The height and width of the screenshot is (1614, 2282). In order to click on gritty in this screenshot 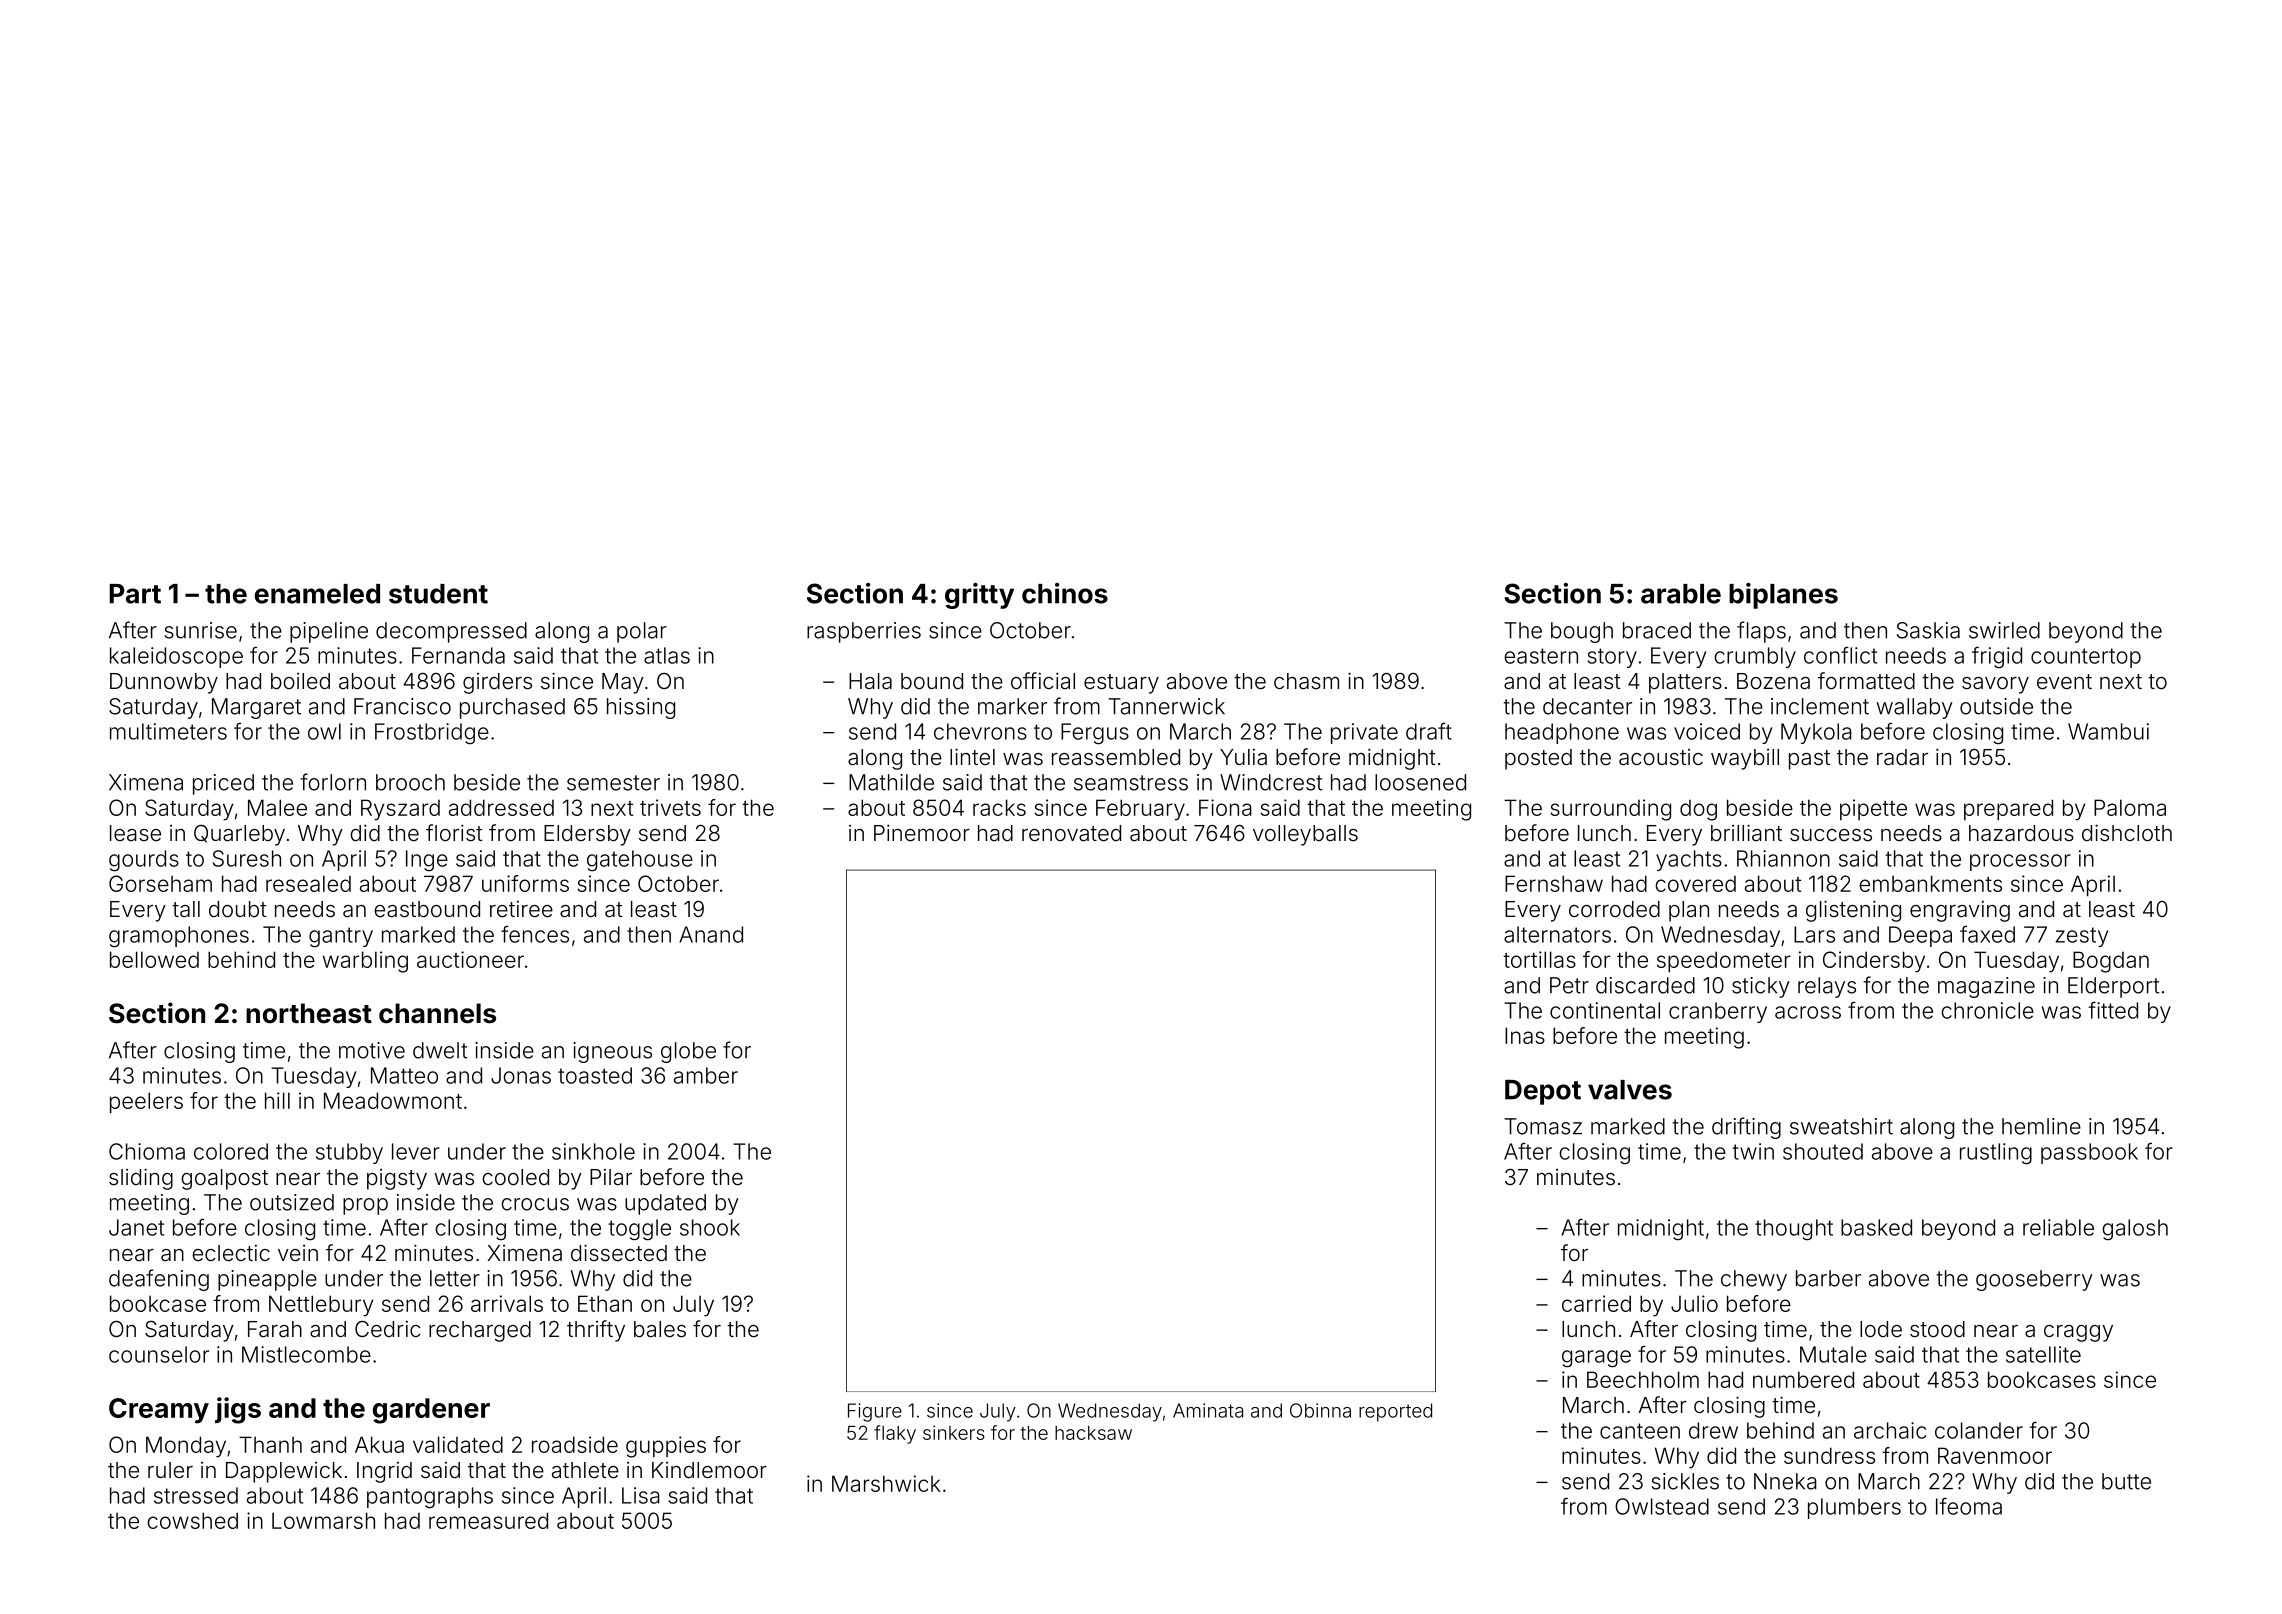, I will do `click(979, 596)`.
